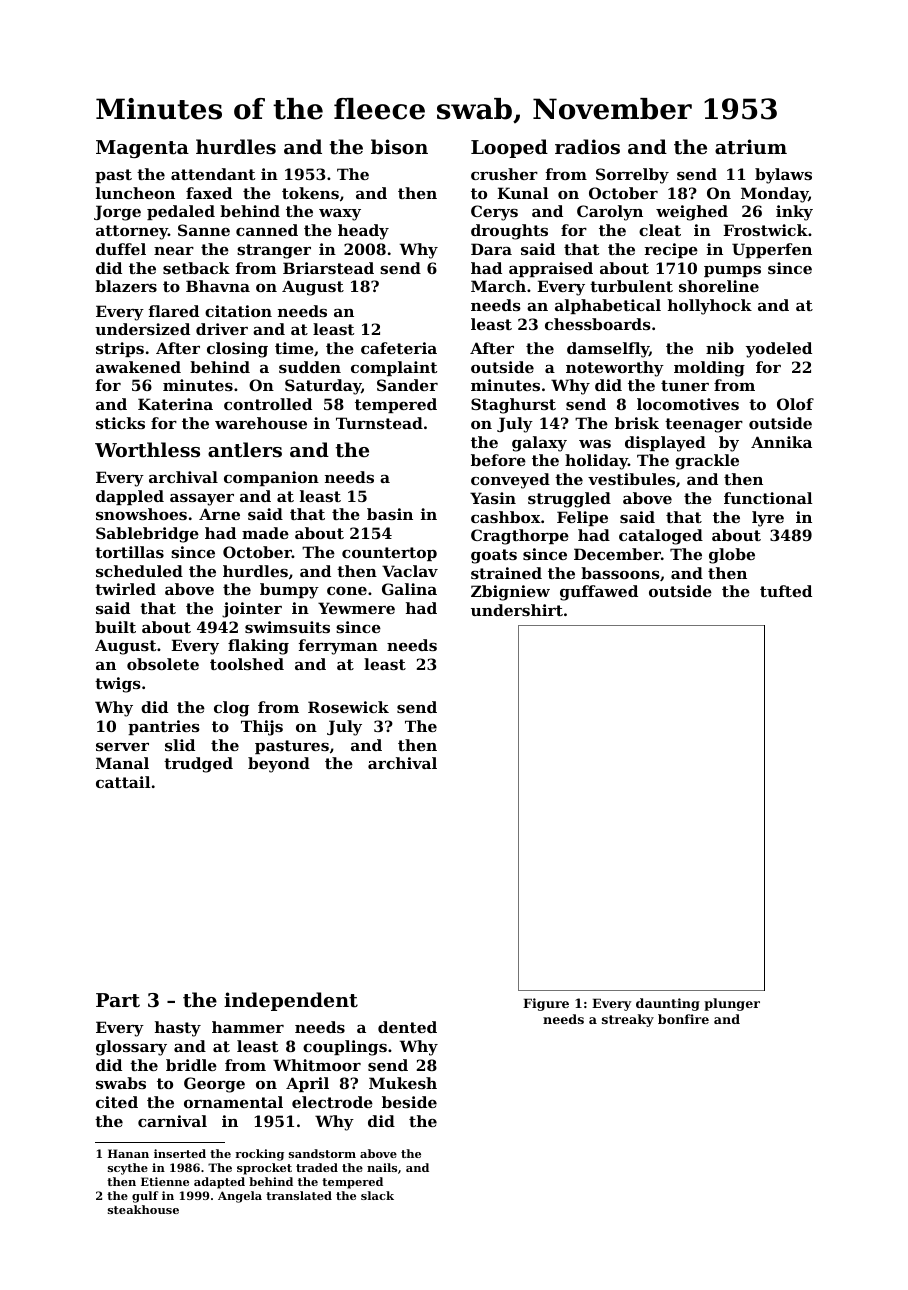 The width and height of the screenshot is (908, 1290). I want to click on translated, so click(299, 1195).
